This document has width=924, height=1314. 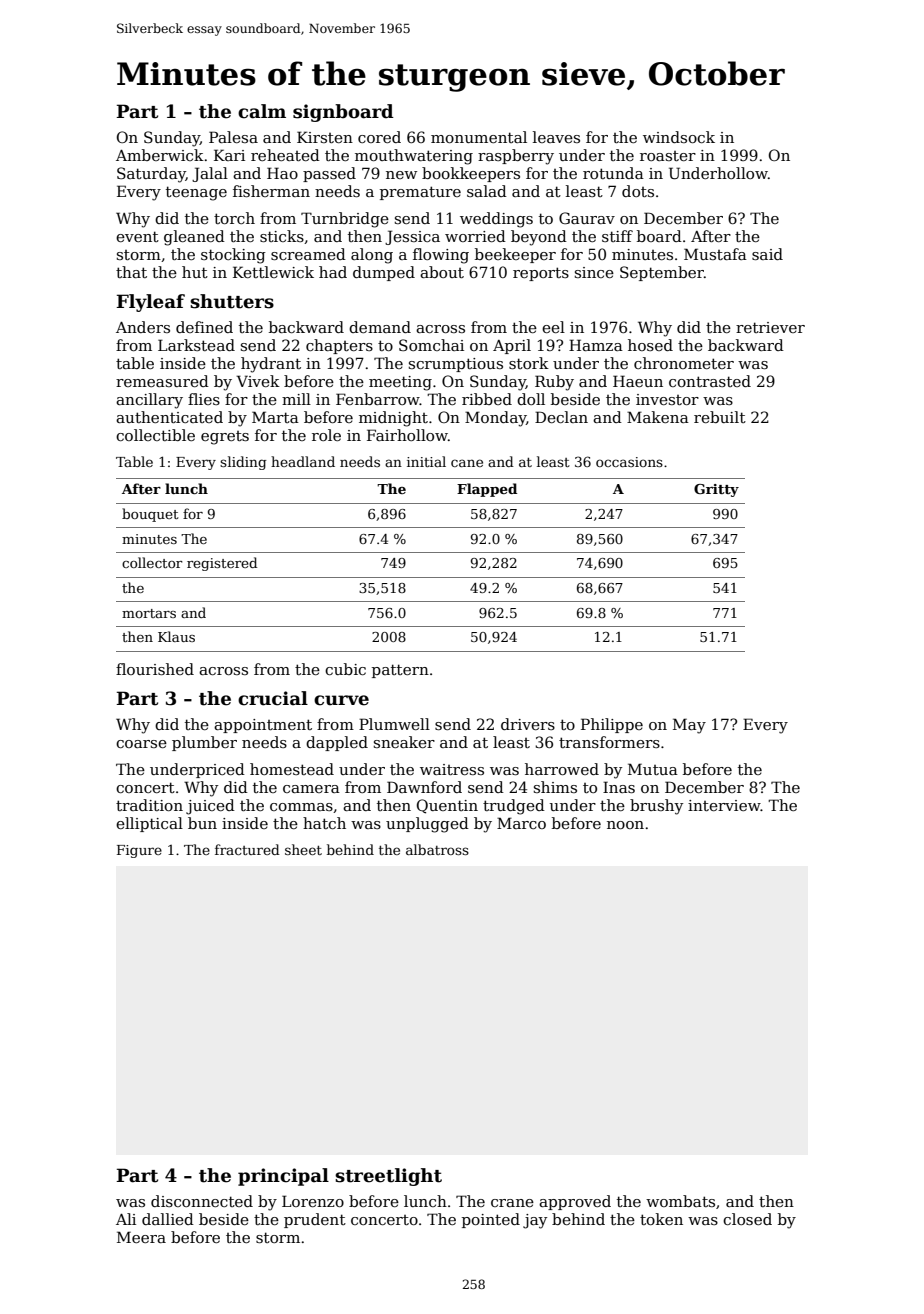 I want to click on Figure, so click(x=139, y=851).
